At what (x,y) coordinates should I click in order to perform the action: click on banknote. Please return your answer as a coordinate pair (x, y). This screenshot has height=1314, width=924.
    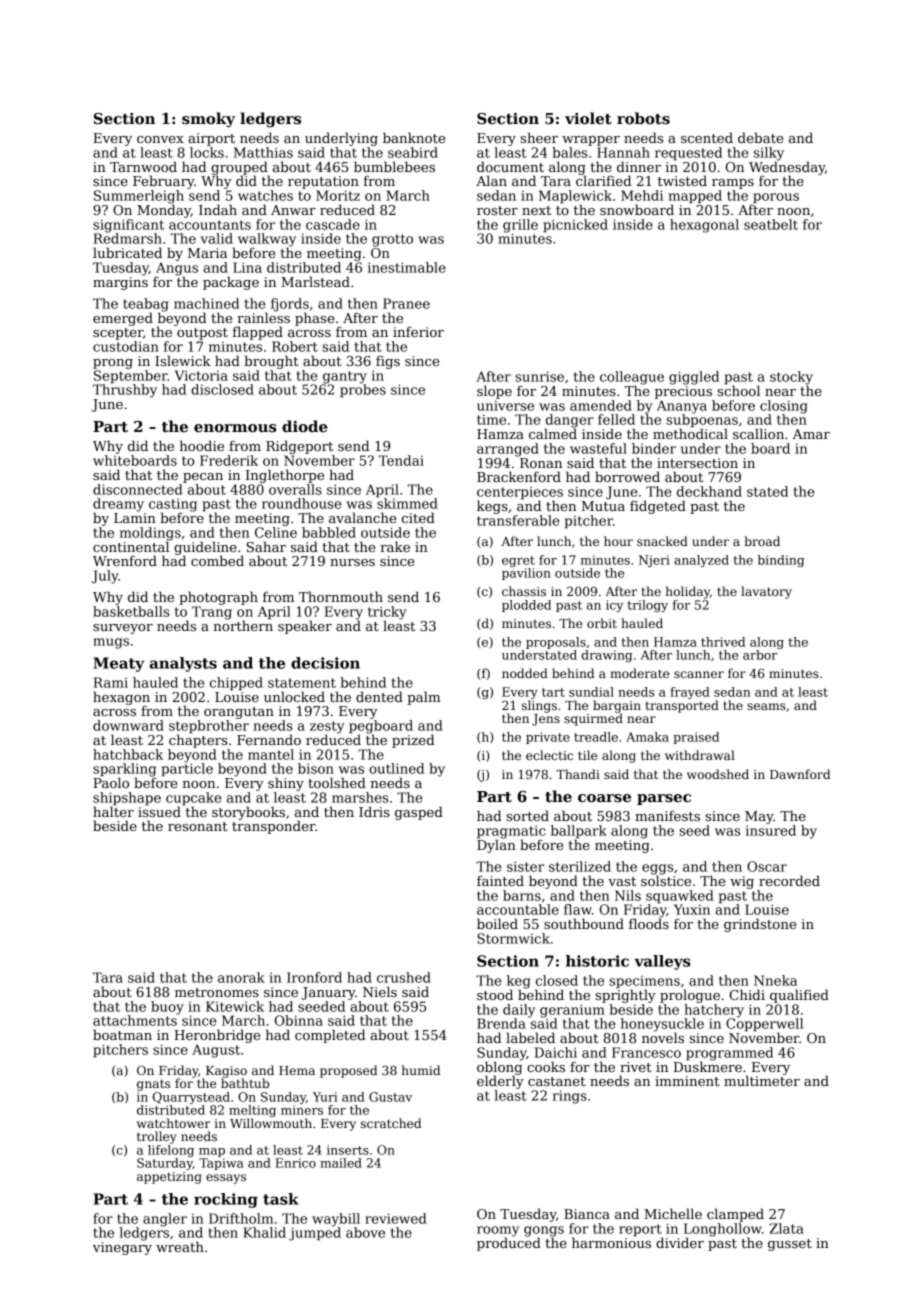
    Looking at the image, I should click on (414, 137).
